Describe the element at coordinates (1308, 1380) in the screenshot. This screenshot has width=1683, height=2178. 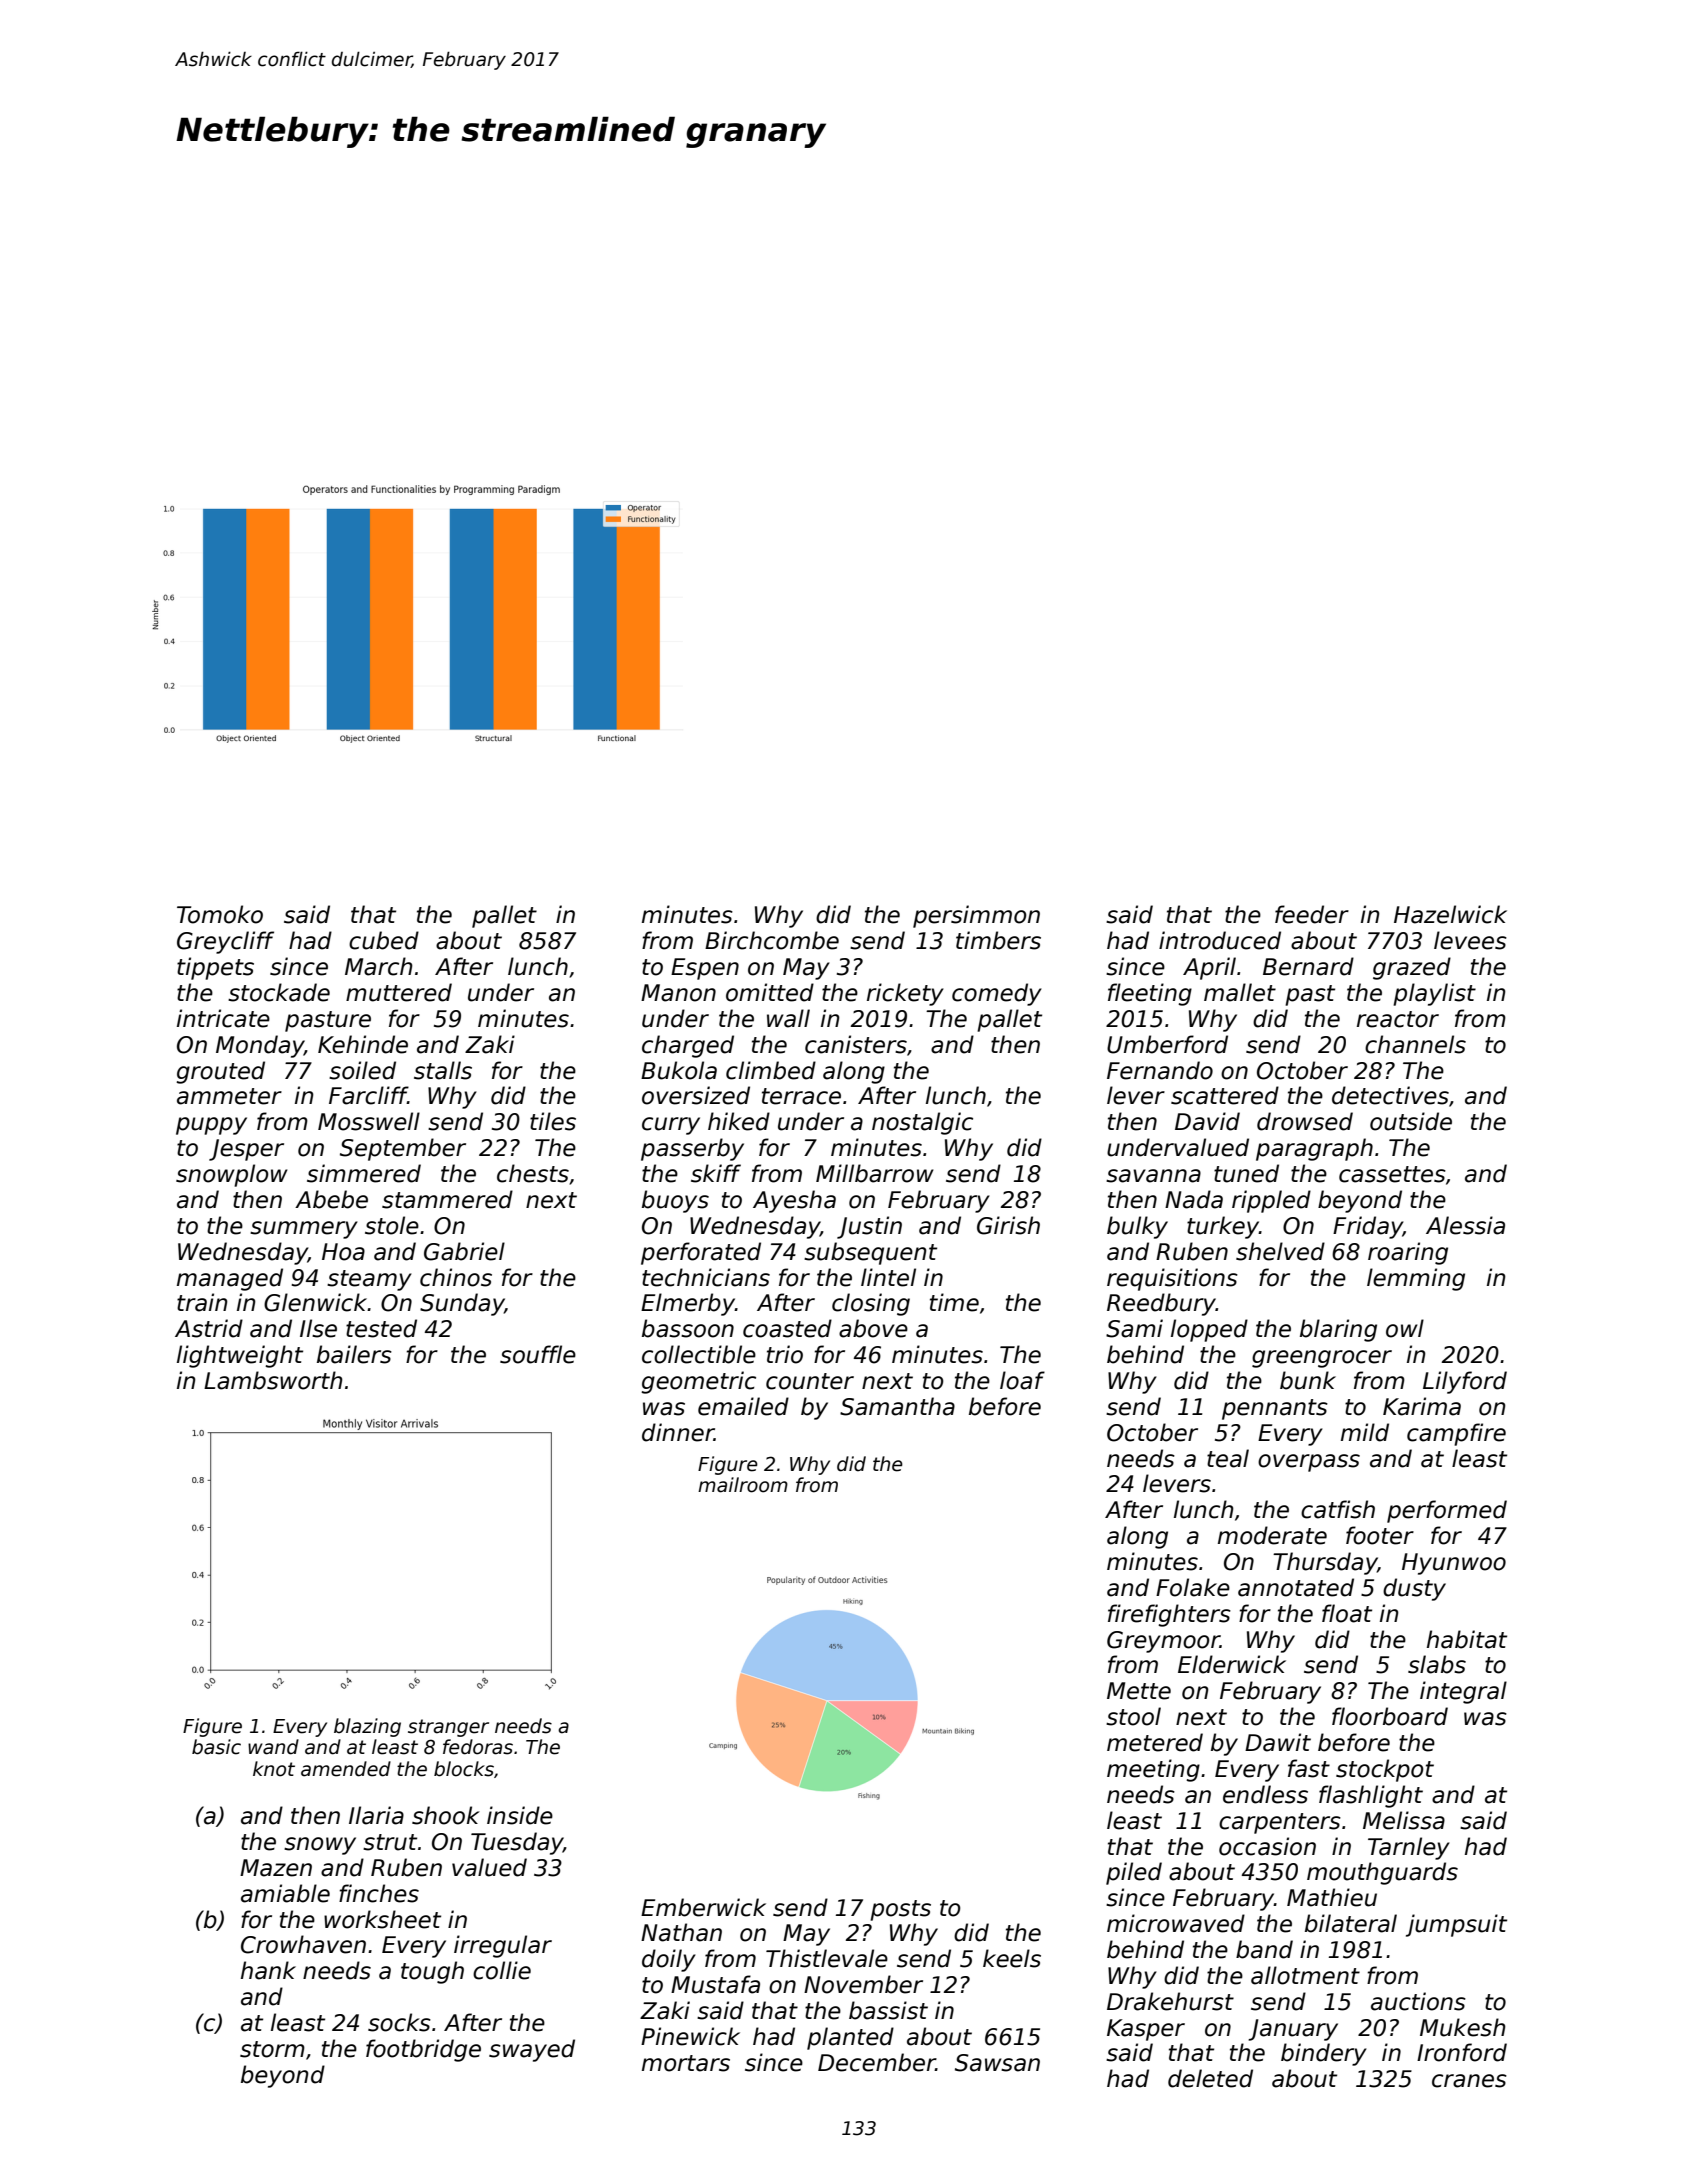
I see `bunk` at that location.
